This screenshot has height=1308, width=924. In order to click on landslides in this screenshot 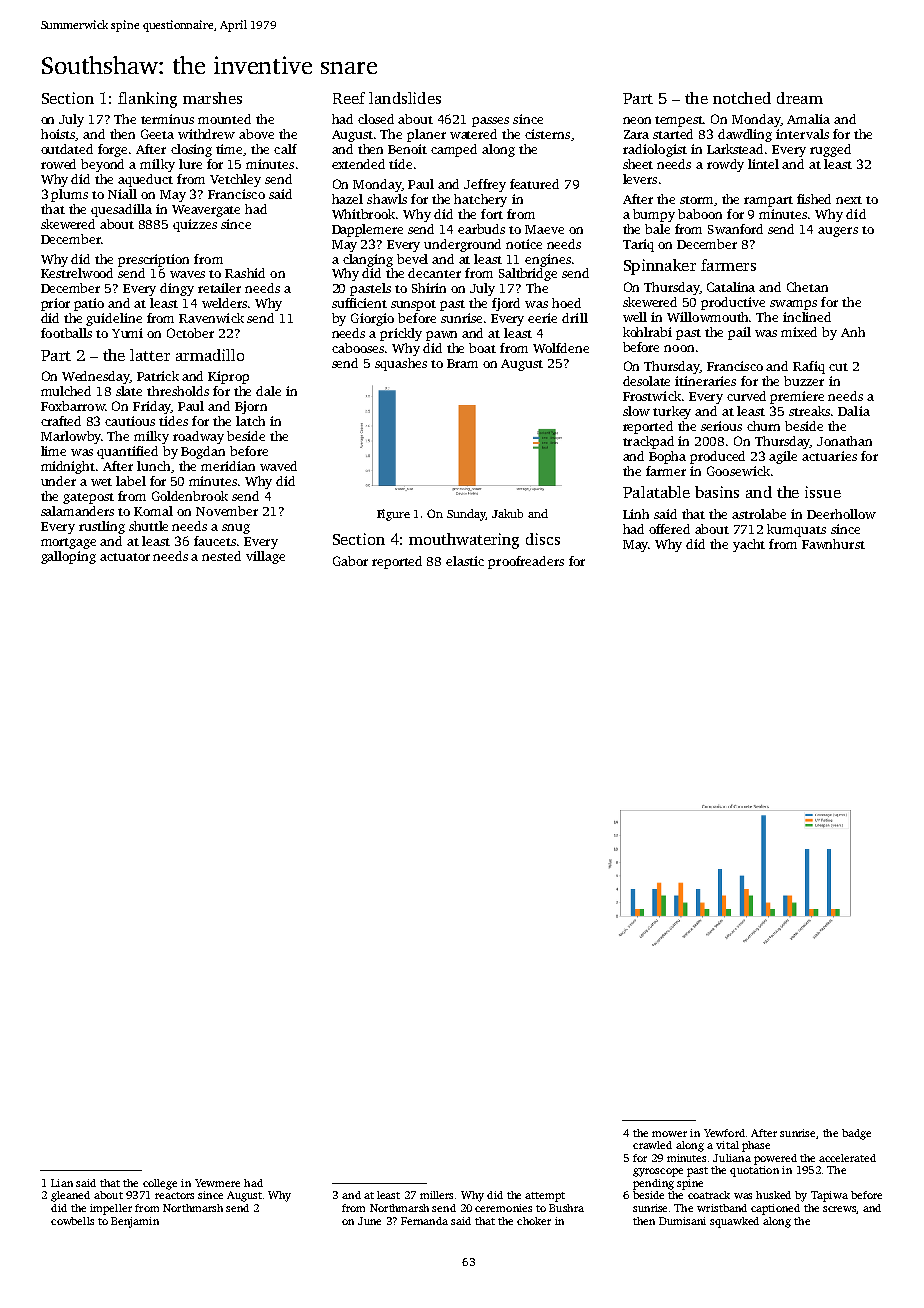, I will do `click(405, 98)`.
